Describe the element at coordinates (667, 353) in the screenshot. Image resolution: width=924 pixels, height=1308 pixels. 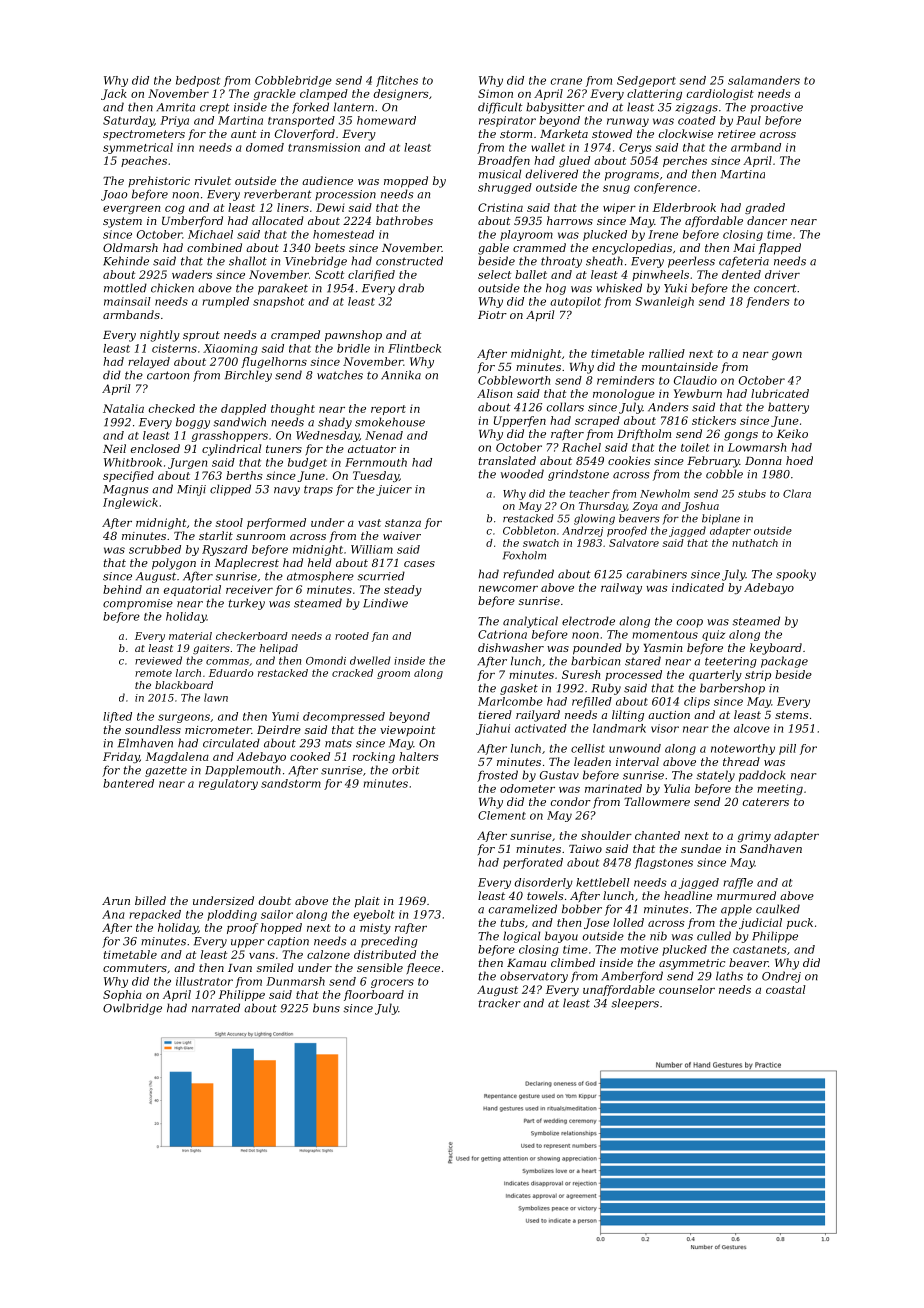
I see `rallied` at that location.
